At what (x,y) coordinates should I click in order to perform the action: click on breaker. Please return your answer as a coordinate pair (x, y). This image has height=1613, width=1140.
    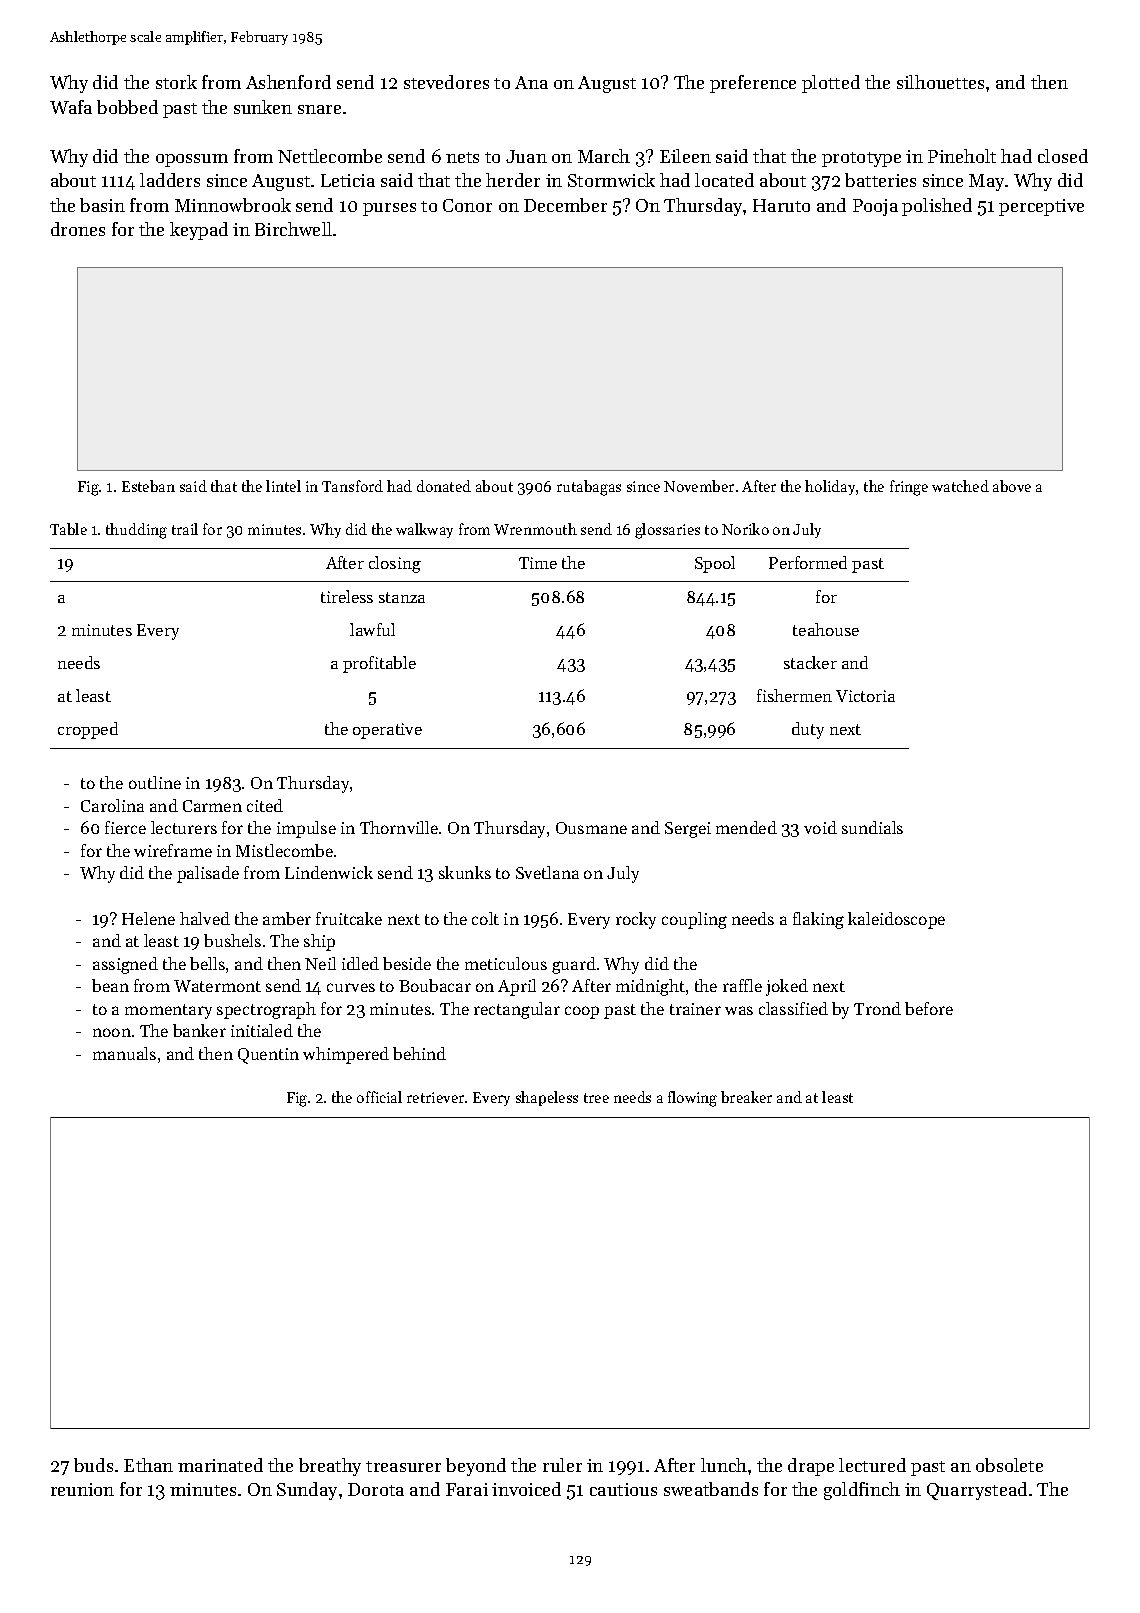
    Looking at the image, I should click on (746, 1097).
